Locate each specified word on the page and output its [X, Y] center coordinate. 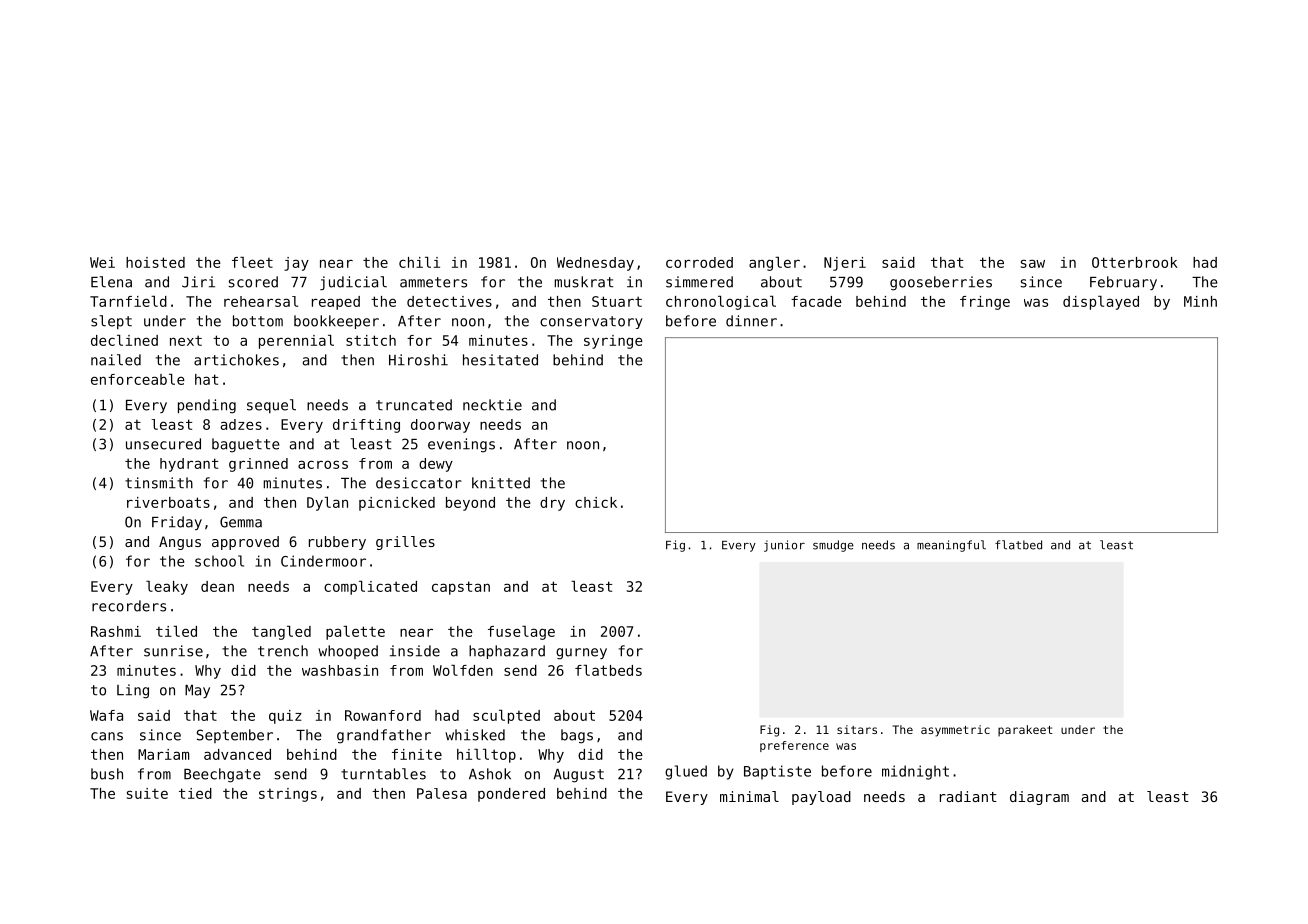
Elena [111, 282]
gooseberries [941, 283]
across [323, 464]
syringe [613, 342]
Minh [1200, 301]
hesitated [500, 360]
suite [147, 793]
